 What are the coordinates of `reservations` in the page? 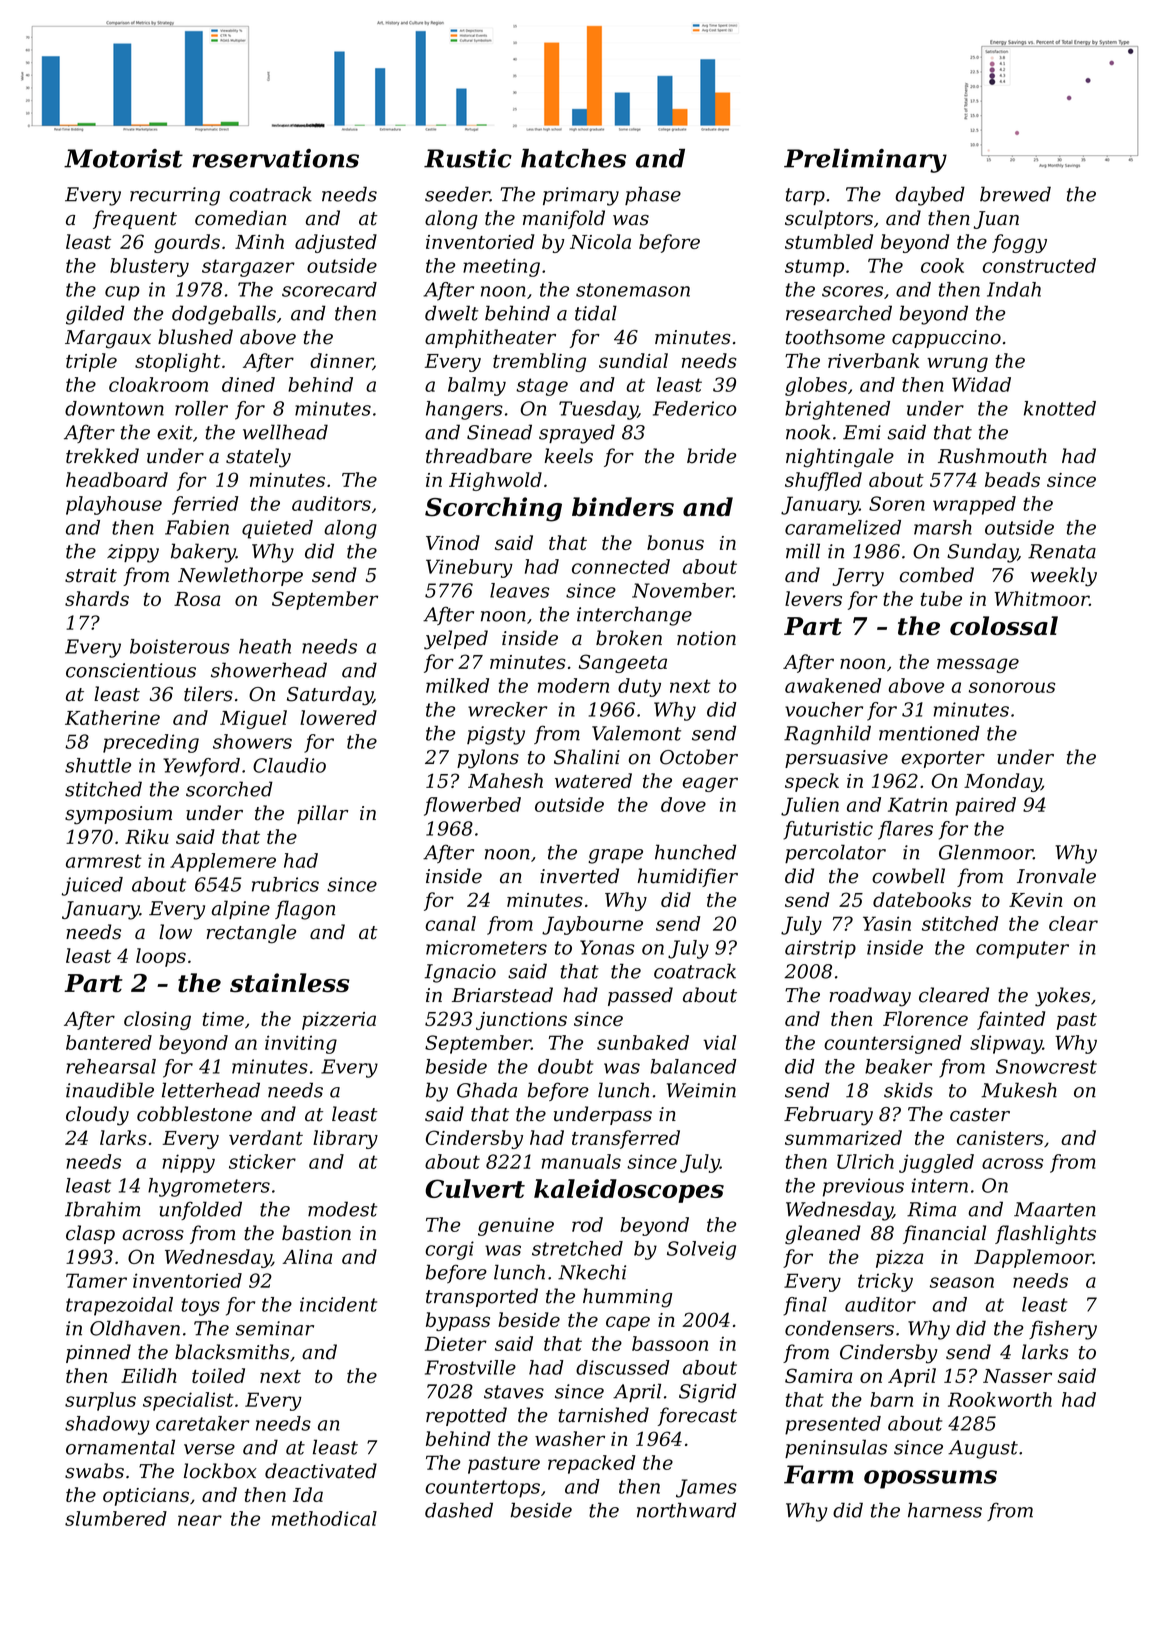 It's located at (275, 158).
